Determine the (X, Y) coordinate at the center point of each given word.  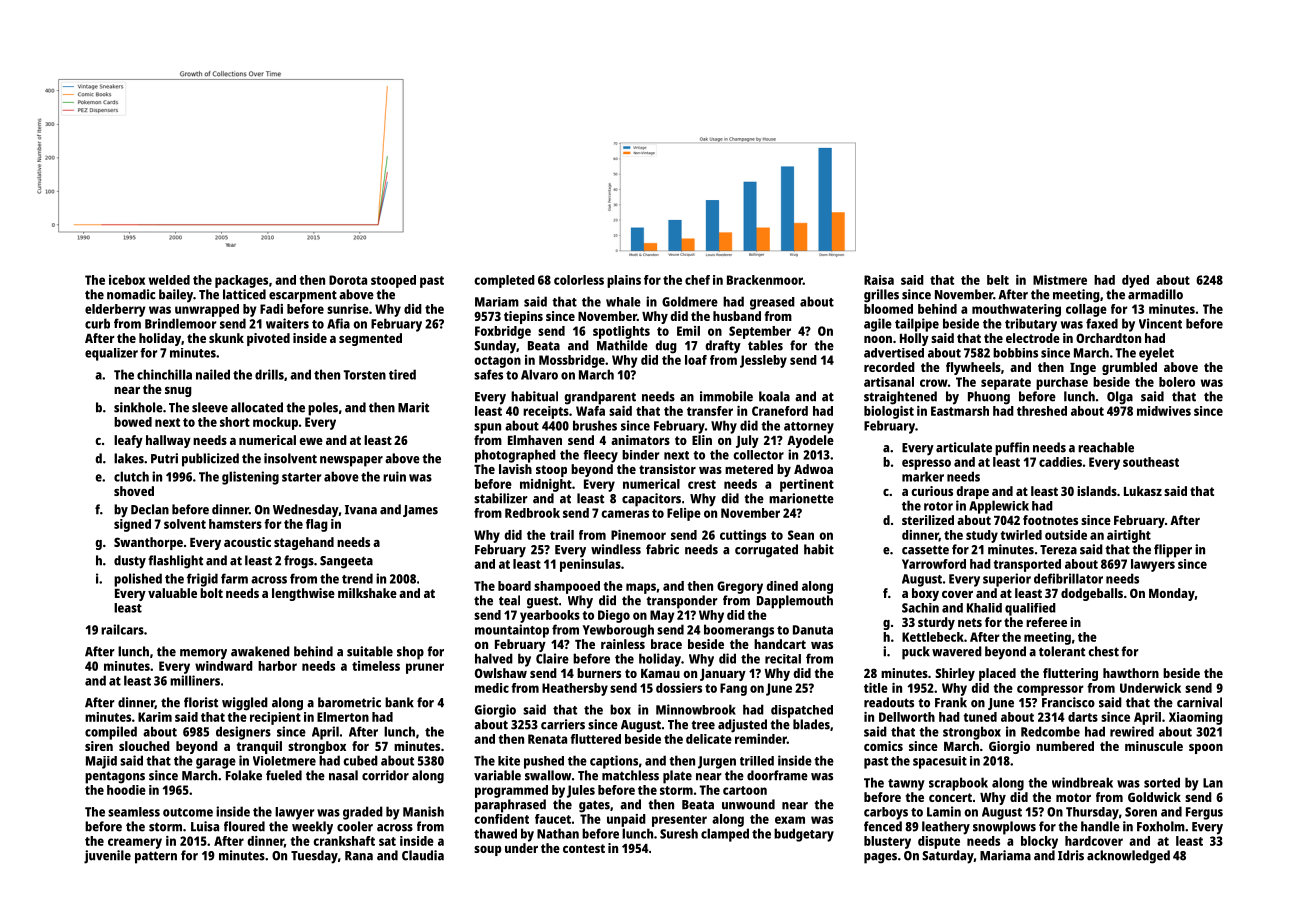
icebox (127, 280)
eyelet (1156, 354)
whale (623, 302)
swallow (548, 775)
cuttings (743, 536)
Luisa (205, 826)
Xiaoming (1196, 718)
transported (1027, 565)
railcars (122, 629)
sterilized (928, 520)
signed (132, 525)
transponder (682, 602)
